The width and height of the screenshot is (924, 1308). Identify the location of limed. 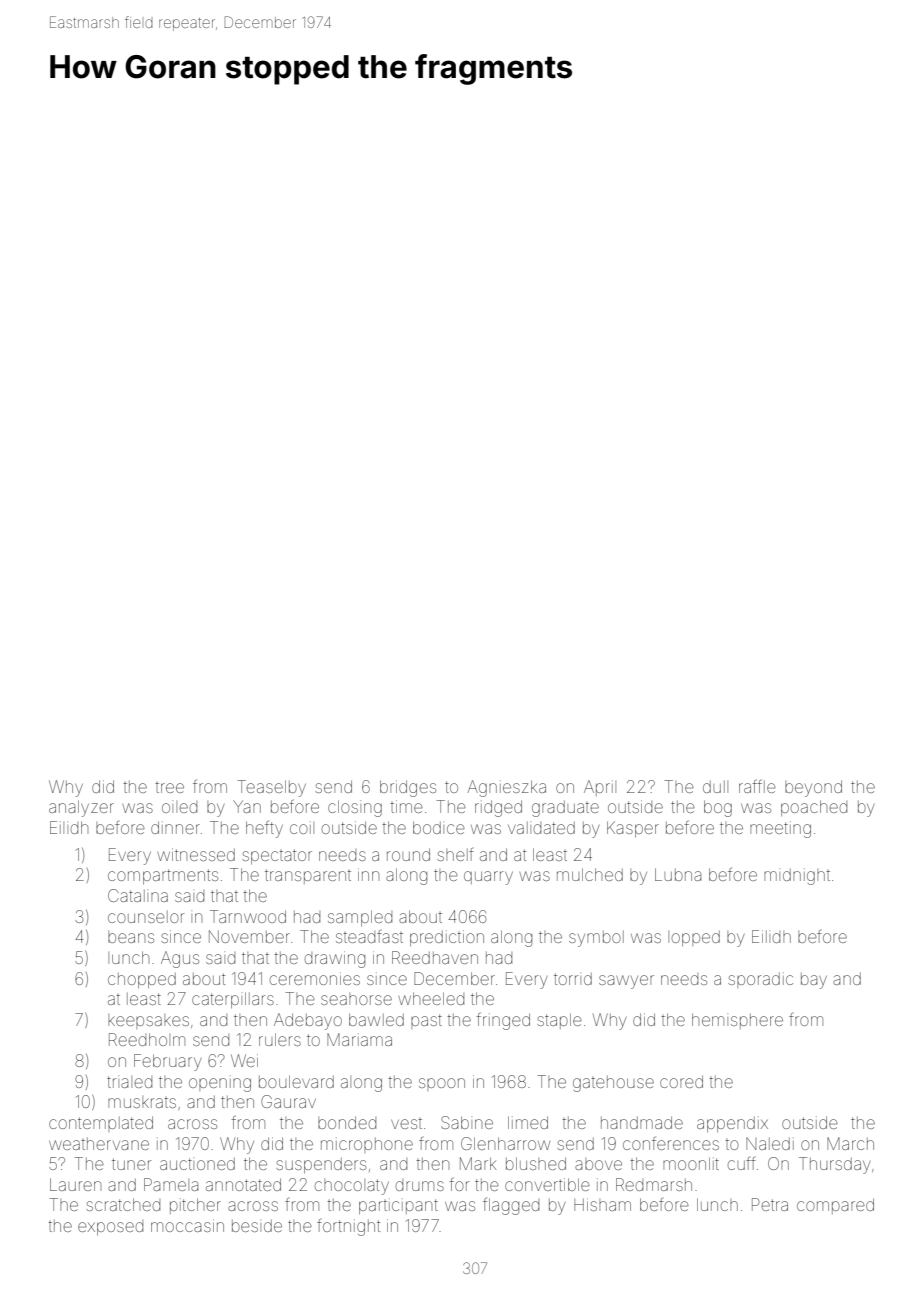
(528, 1122).
